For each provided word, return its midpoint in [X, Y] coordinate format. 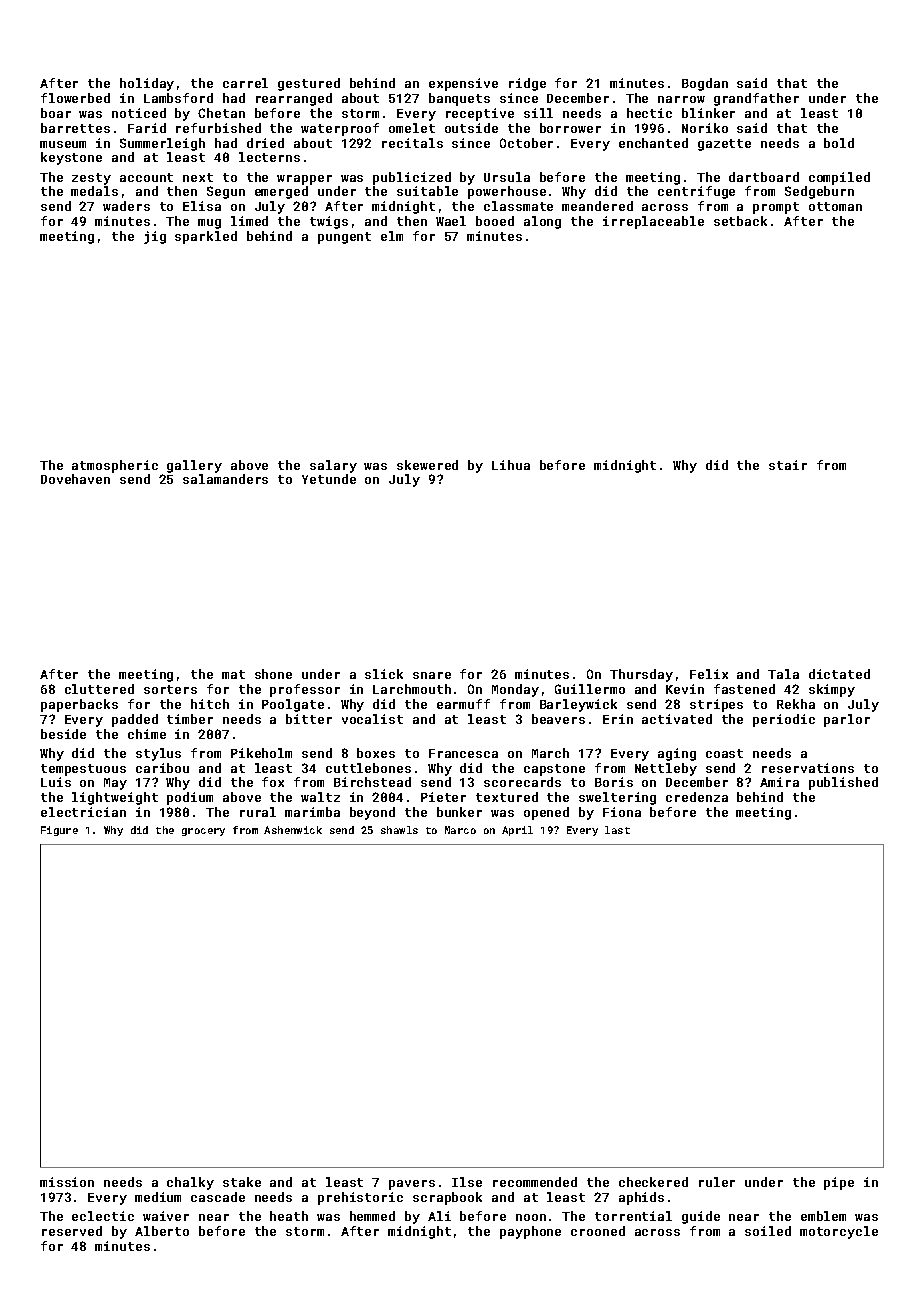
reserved [72, 1231]
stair [788, 465]
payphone [530, 1232]
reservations [808, 768]
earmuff [463, 704]
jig [155, 237]
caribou [162, 768]
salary [333, 466]
